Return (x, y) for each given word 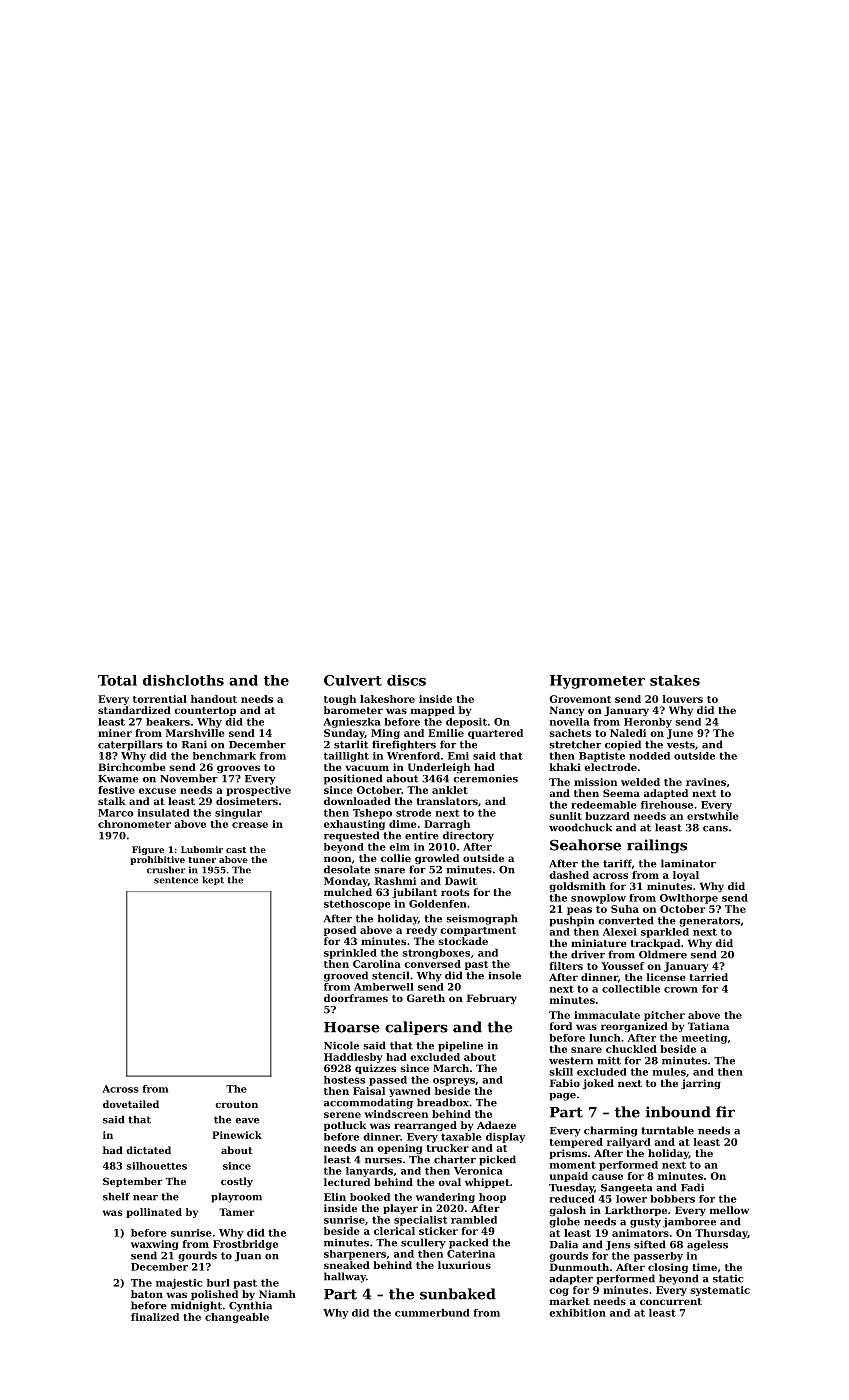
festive (116, 790)
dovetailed (131, 1104)
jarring (701, 1084)
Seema (621, 793)
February (492, 999)
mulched (348, 892)
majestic (179, 1284)
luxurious (464, 1265)
